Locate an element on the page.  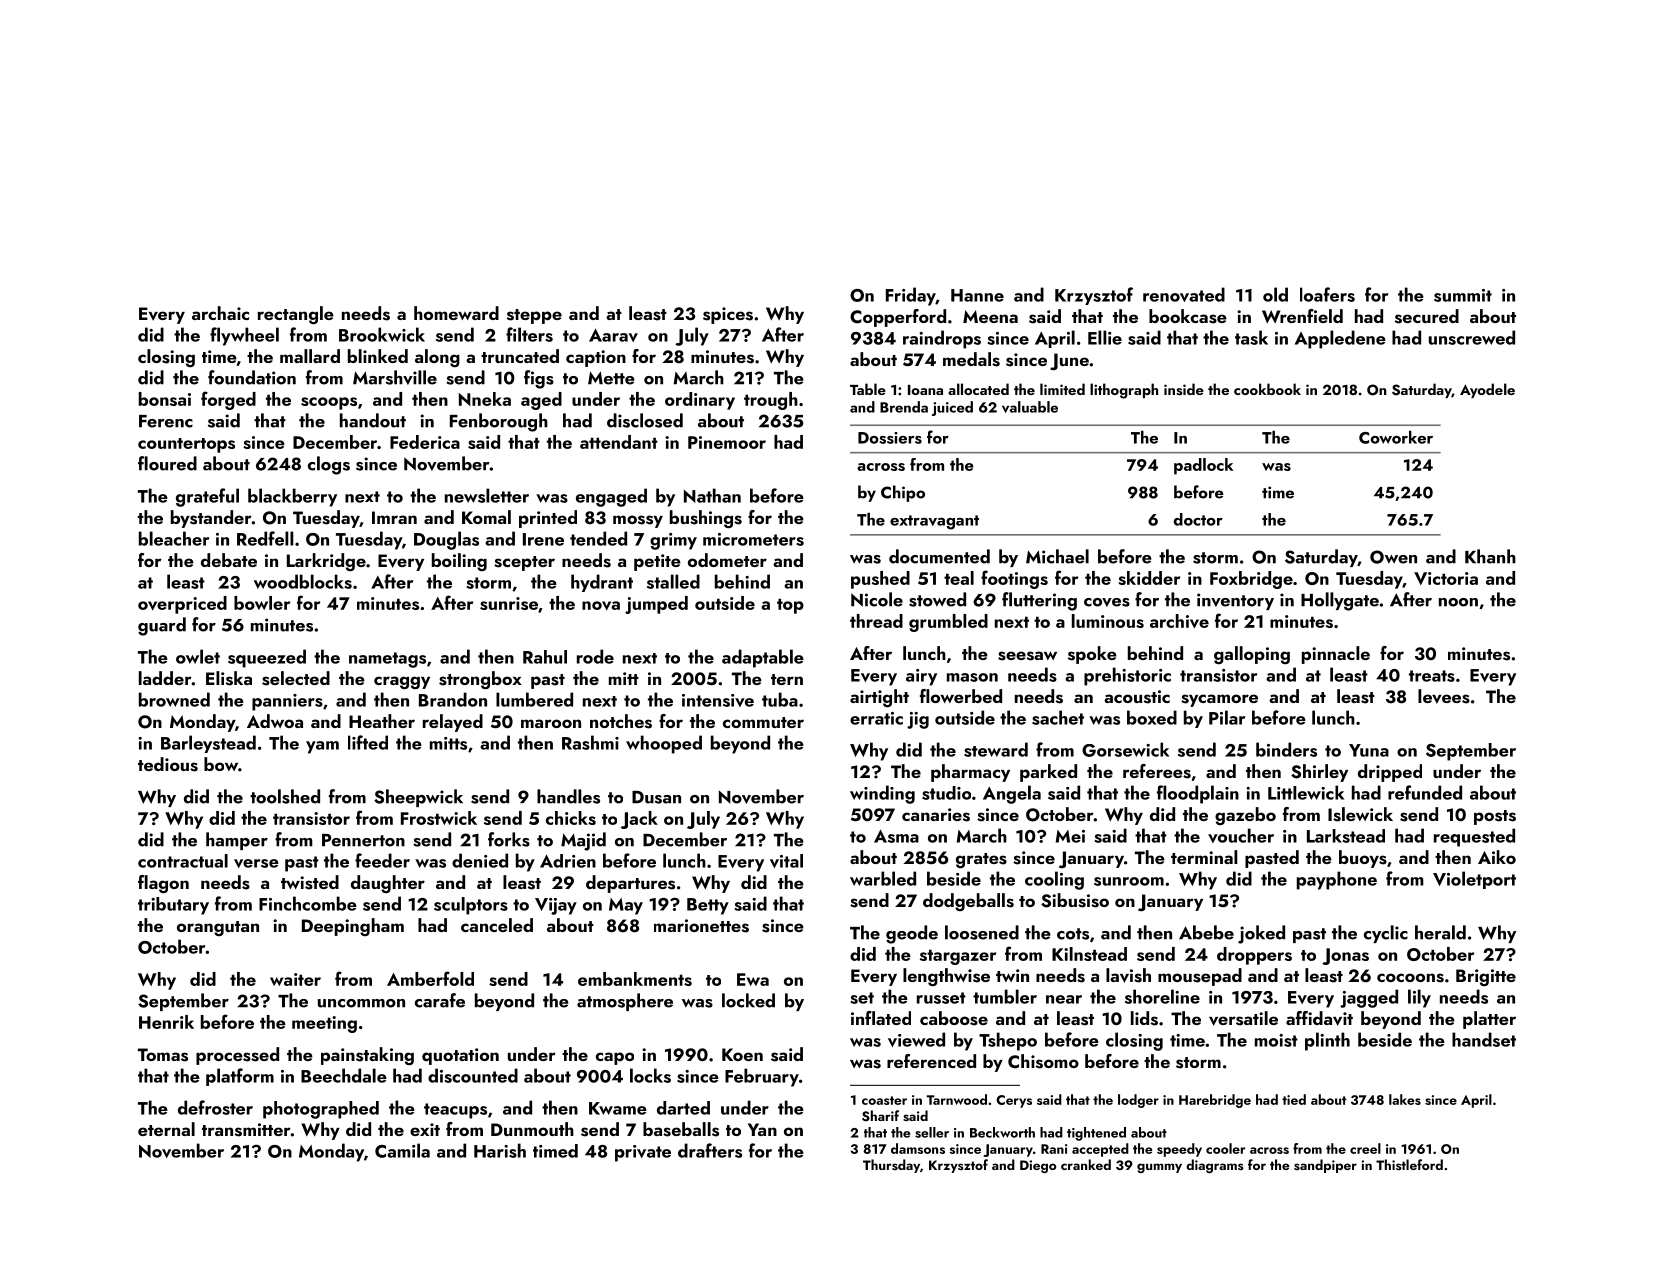
archaic is located at coordinates (220, 313).
